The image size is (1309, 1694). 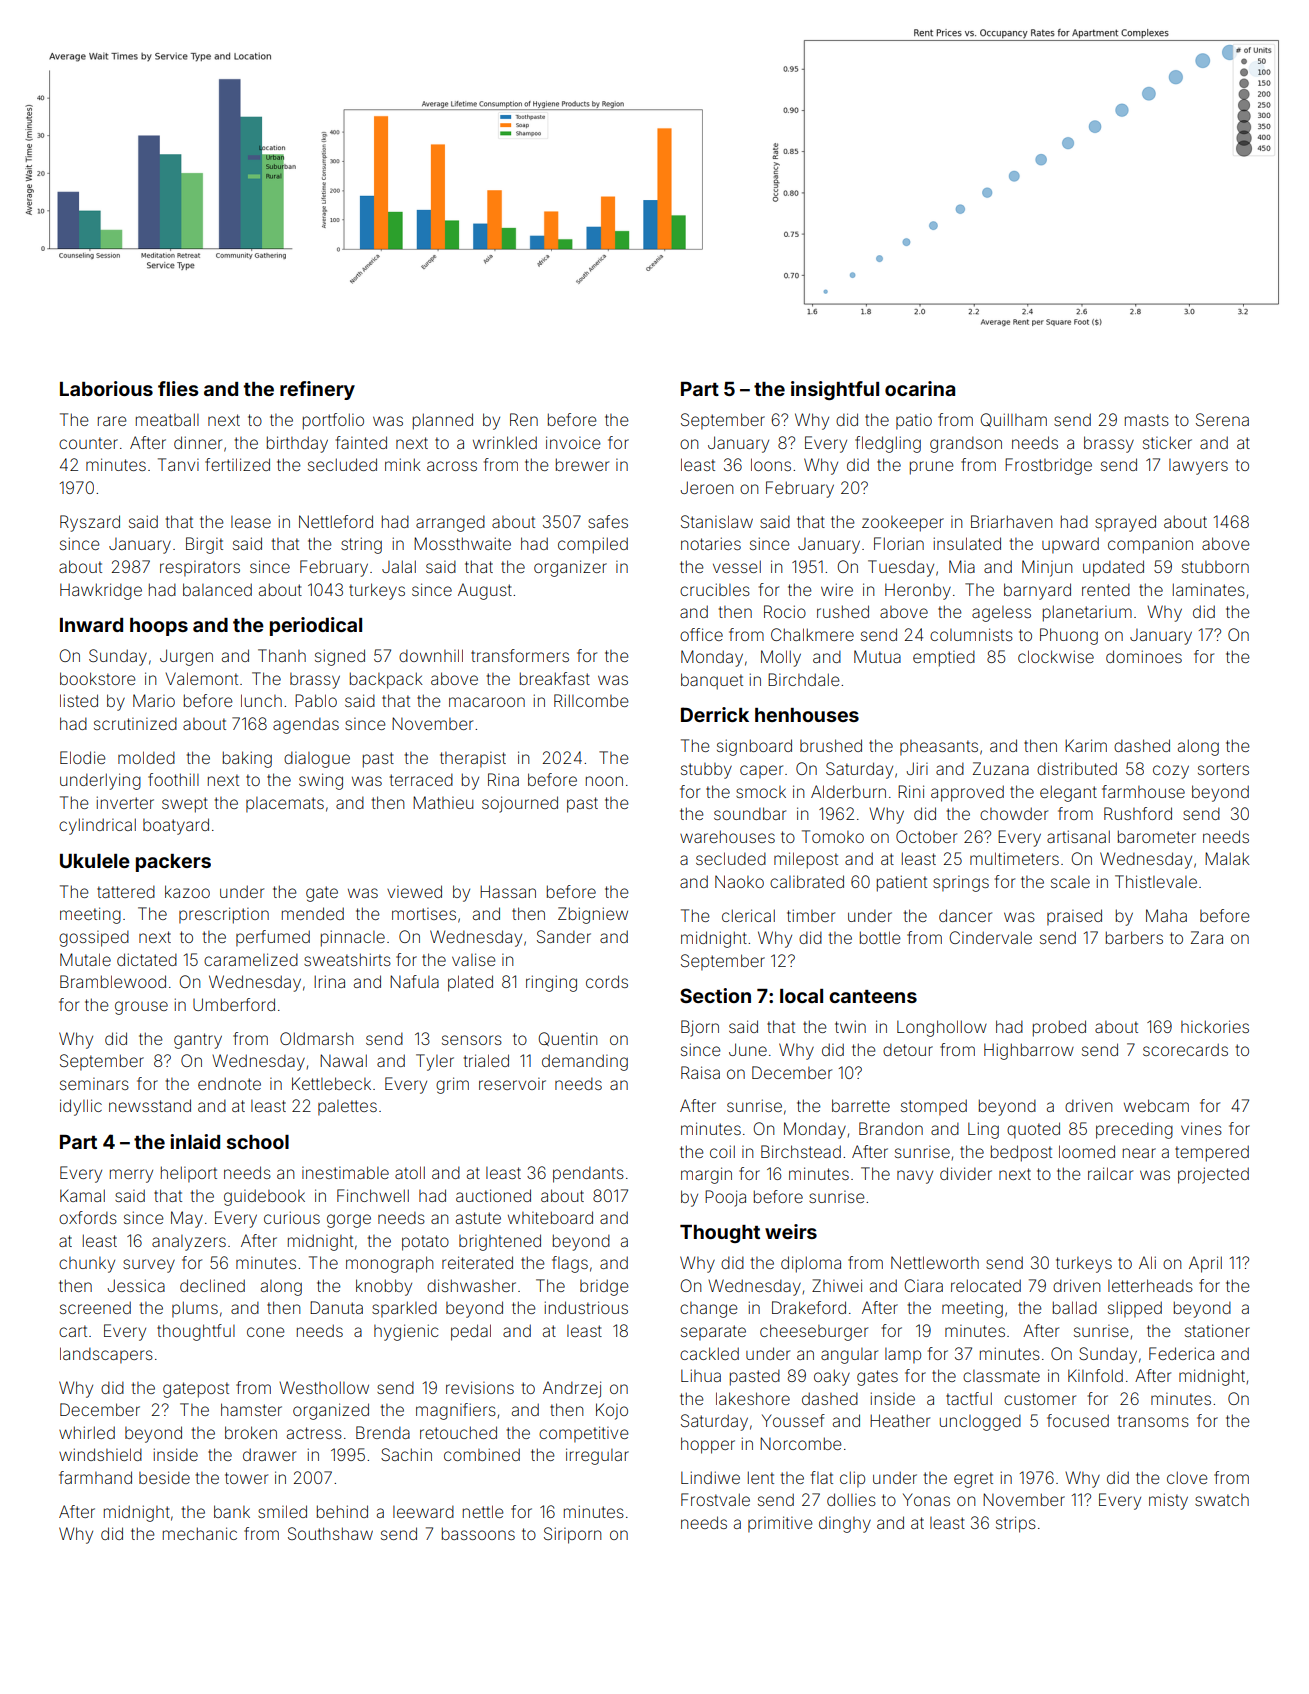 What do you see at coordinates (1147, 420) in the screenshot?
I see `masts` at bounding box center [1147, 420].
